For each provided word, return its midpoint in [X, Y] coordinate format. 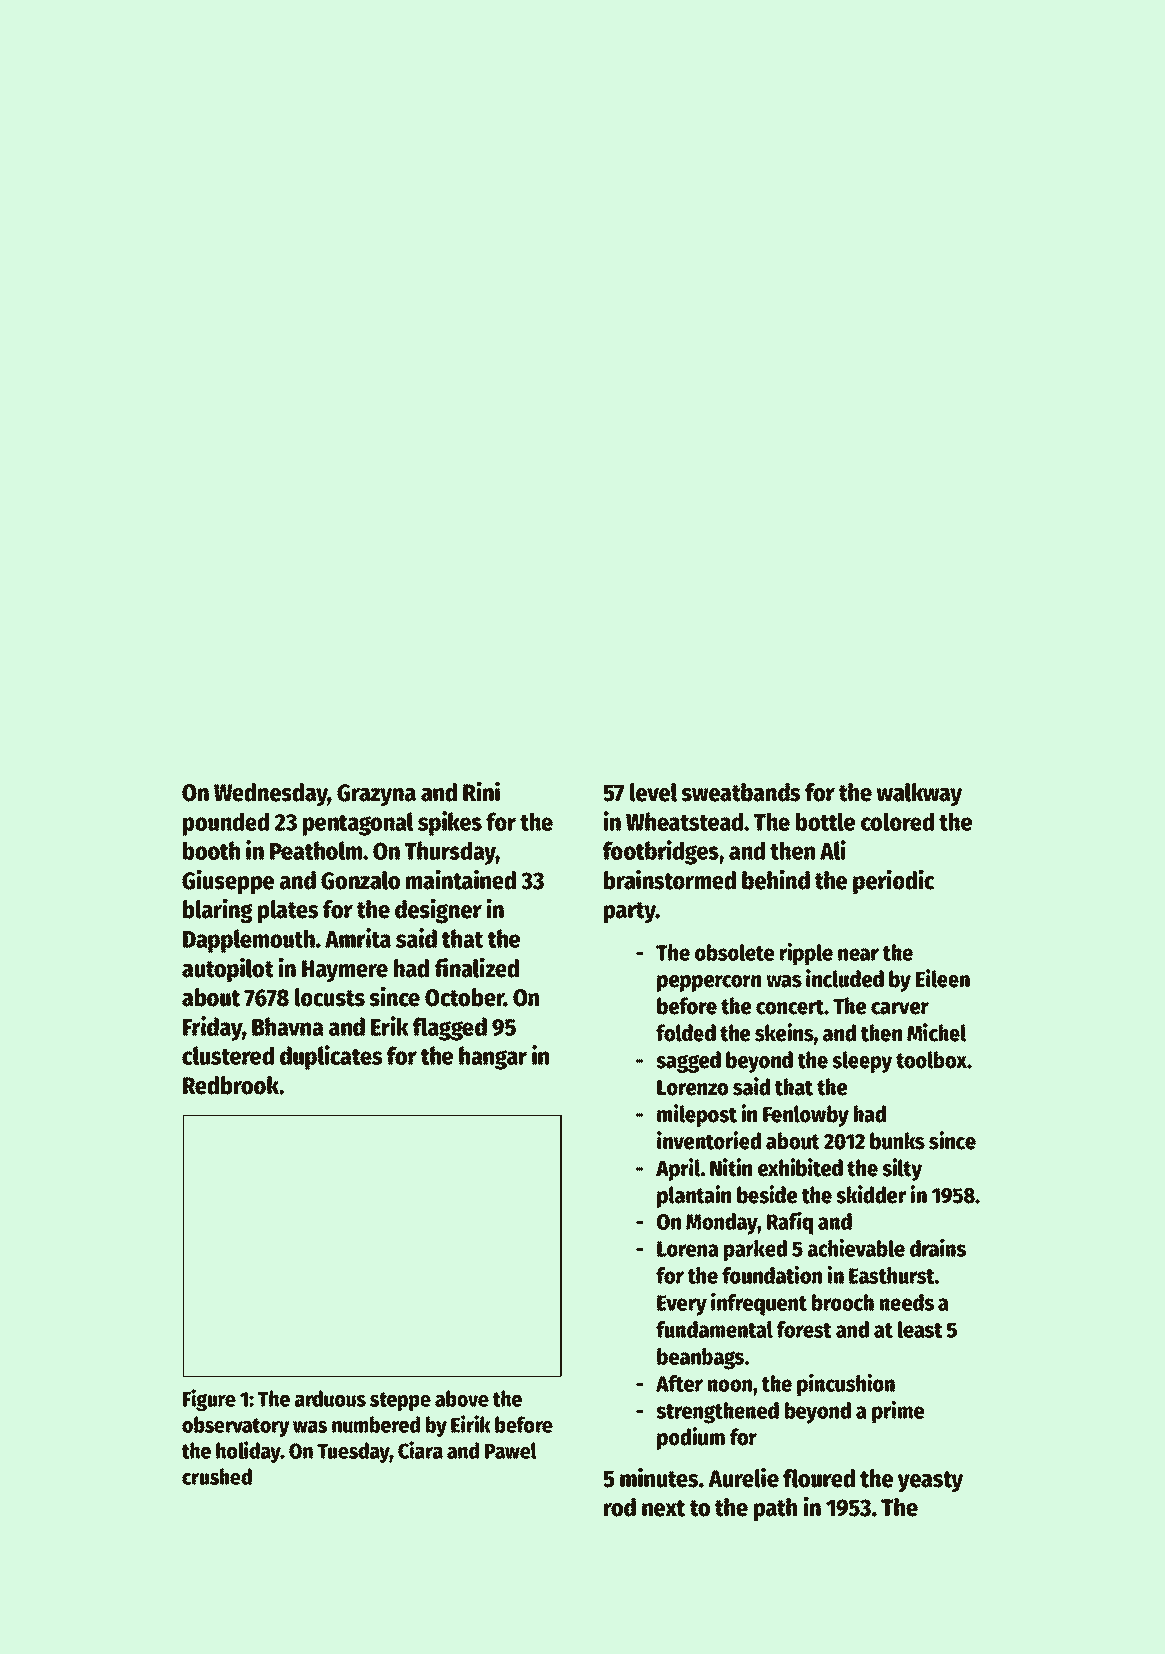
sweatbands [740, 792]
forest [804, 1329]
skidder [871, 1194]
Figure [209, 1400]
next [663, 1508]
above [462, 1398]
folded [686, 1033]
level [653, 792]
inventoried [709, 1140]
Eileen [943, 978]
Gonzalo [360, 880]
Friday [212, 1028]
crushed [217, 1476]
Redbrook [231, 1085]
